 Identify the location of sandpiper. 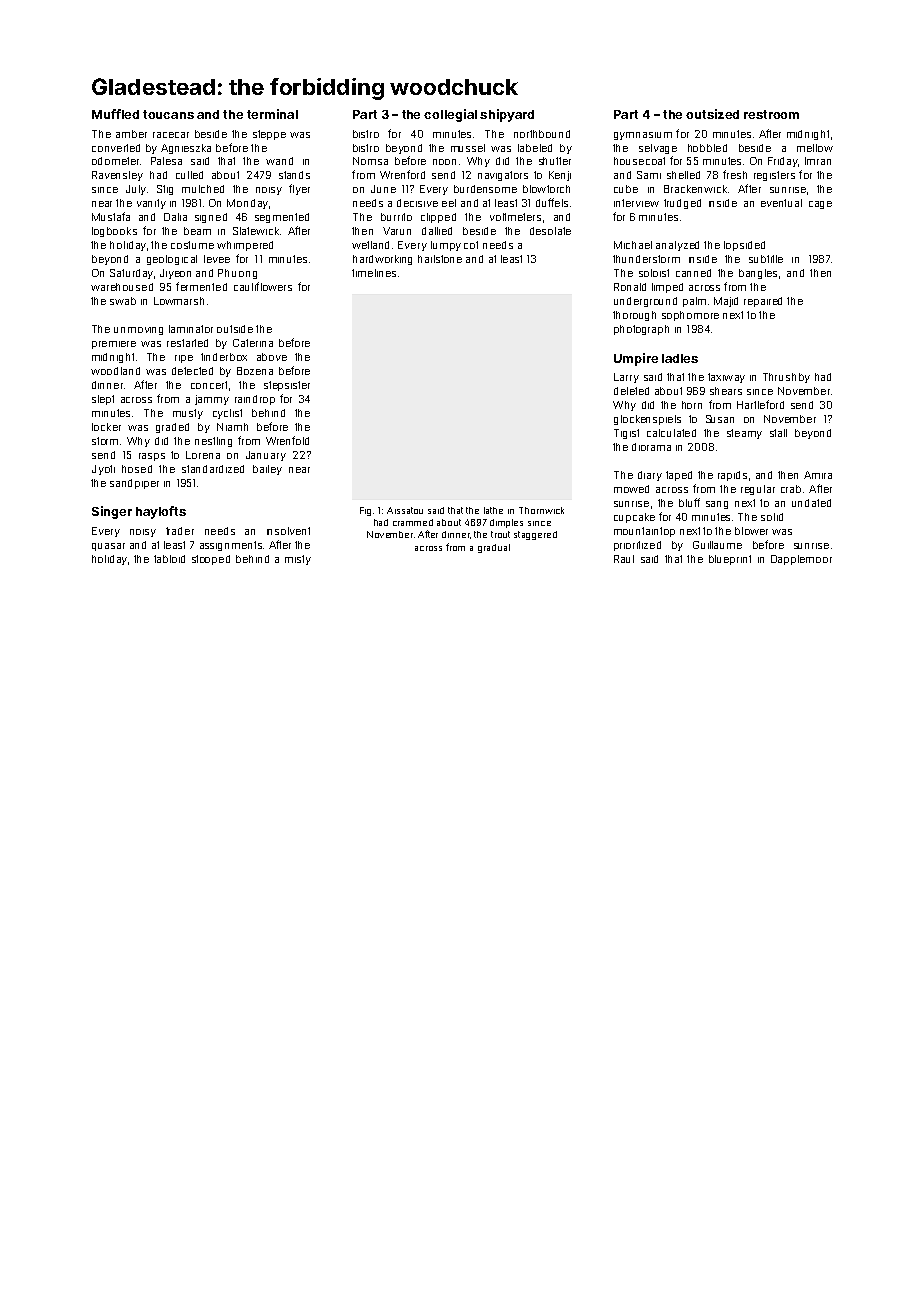
(134, 484).
